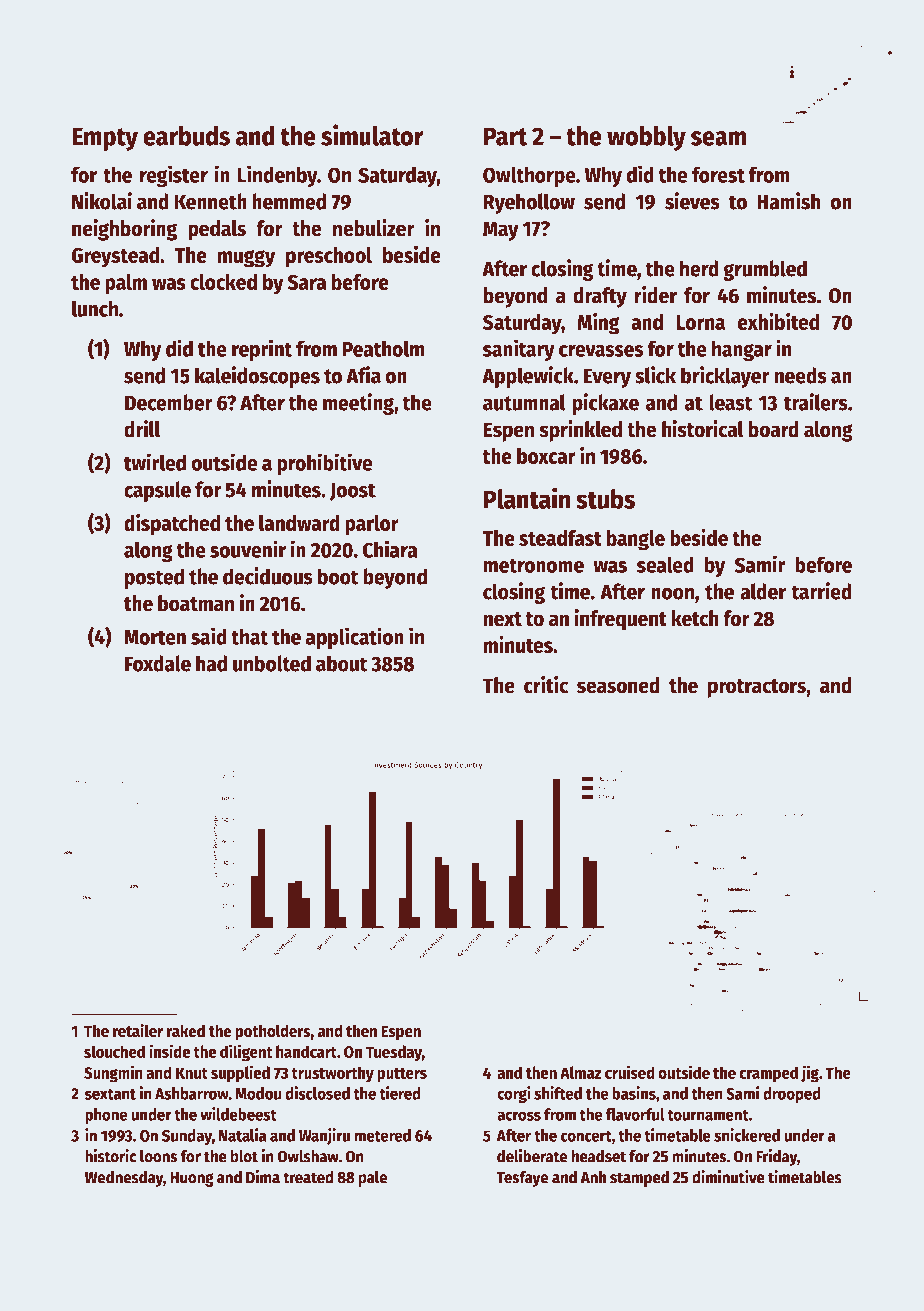  Describe the element at coordinates (618, 685) in the page. I see `seasoned` at that location.
